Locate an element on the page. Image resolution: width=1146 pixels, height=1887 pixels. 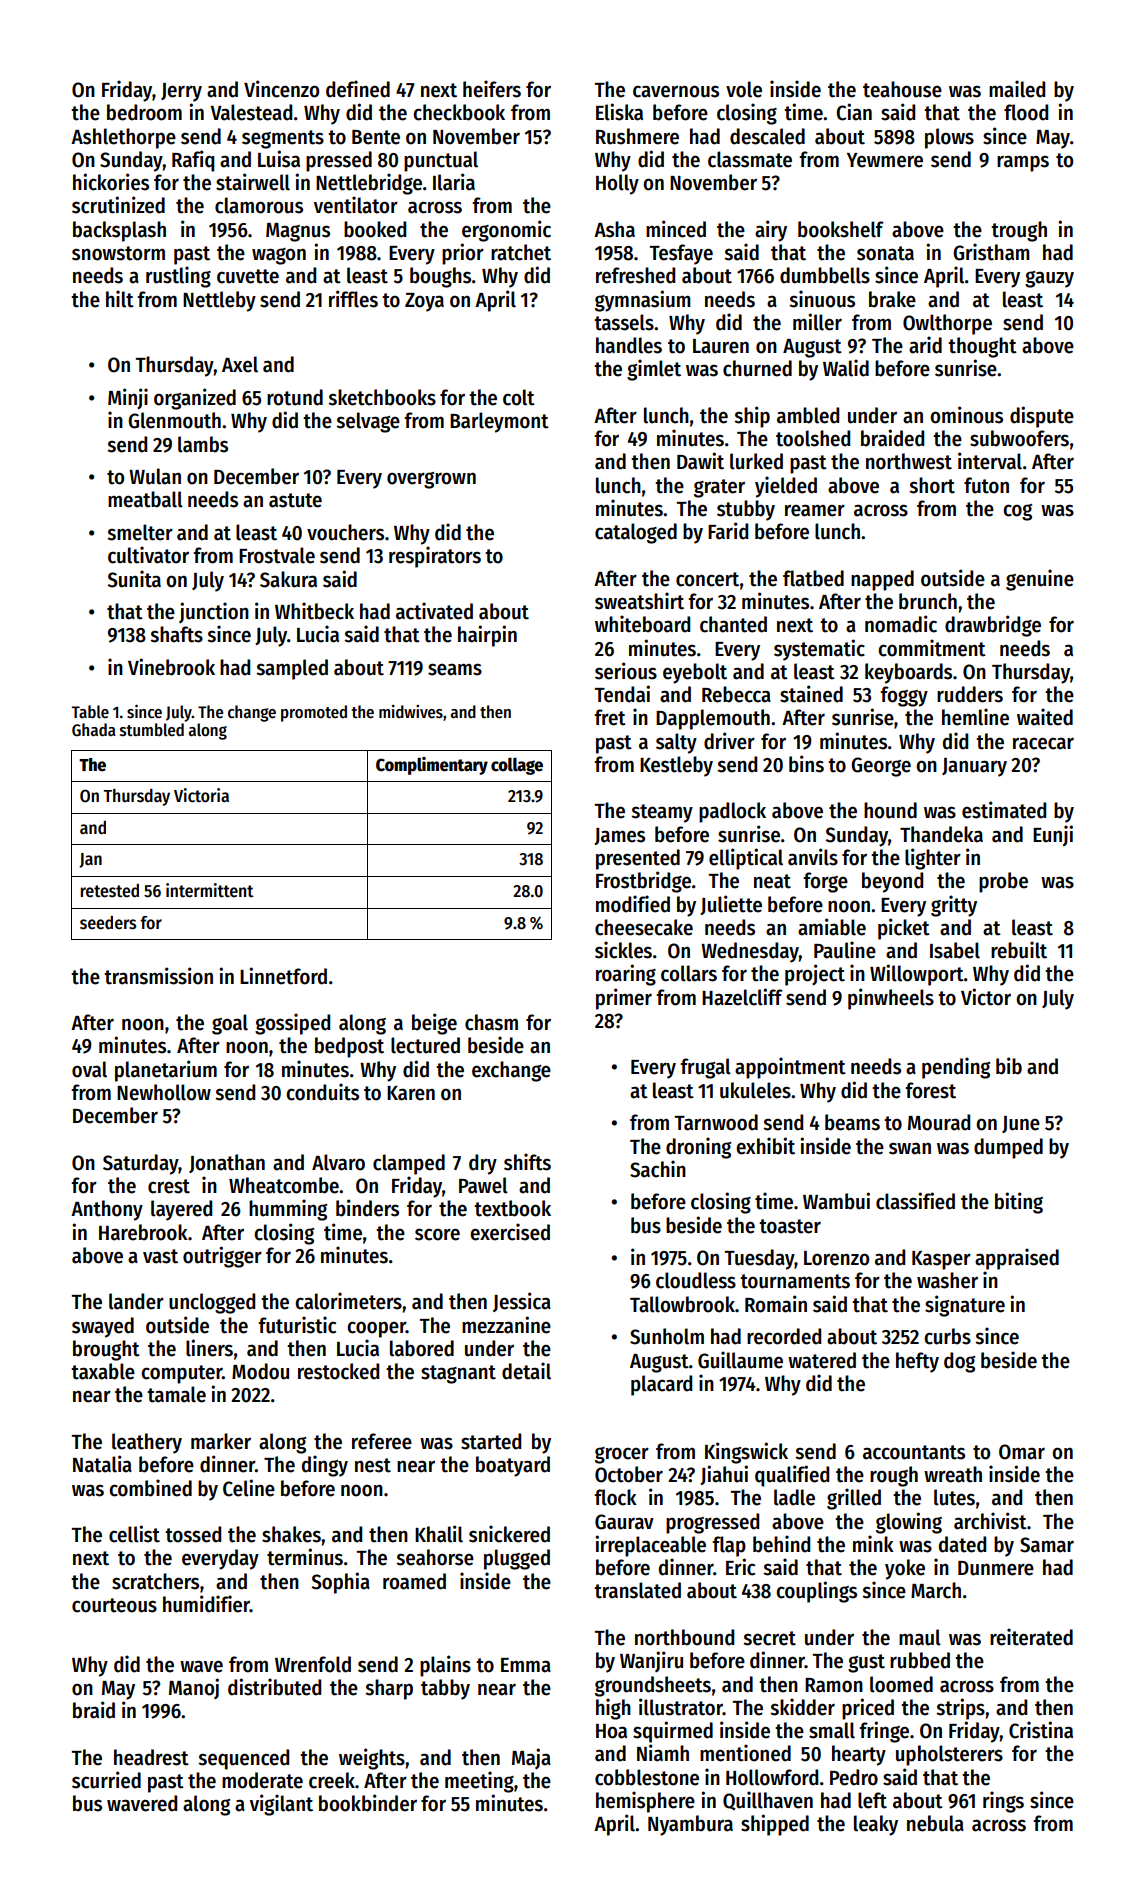
Nyambura is located at coordinates (690, 1825).
